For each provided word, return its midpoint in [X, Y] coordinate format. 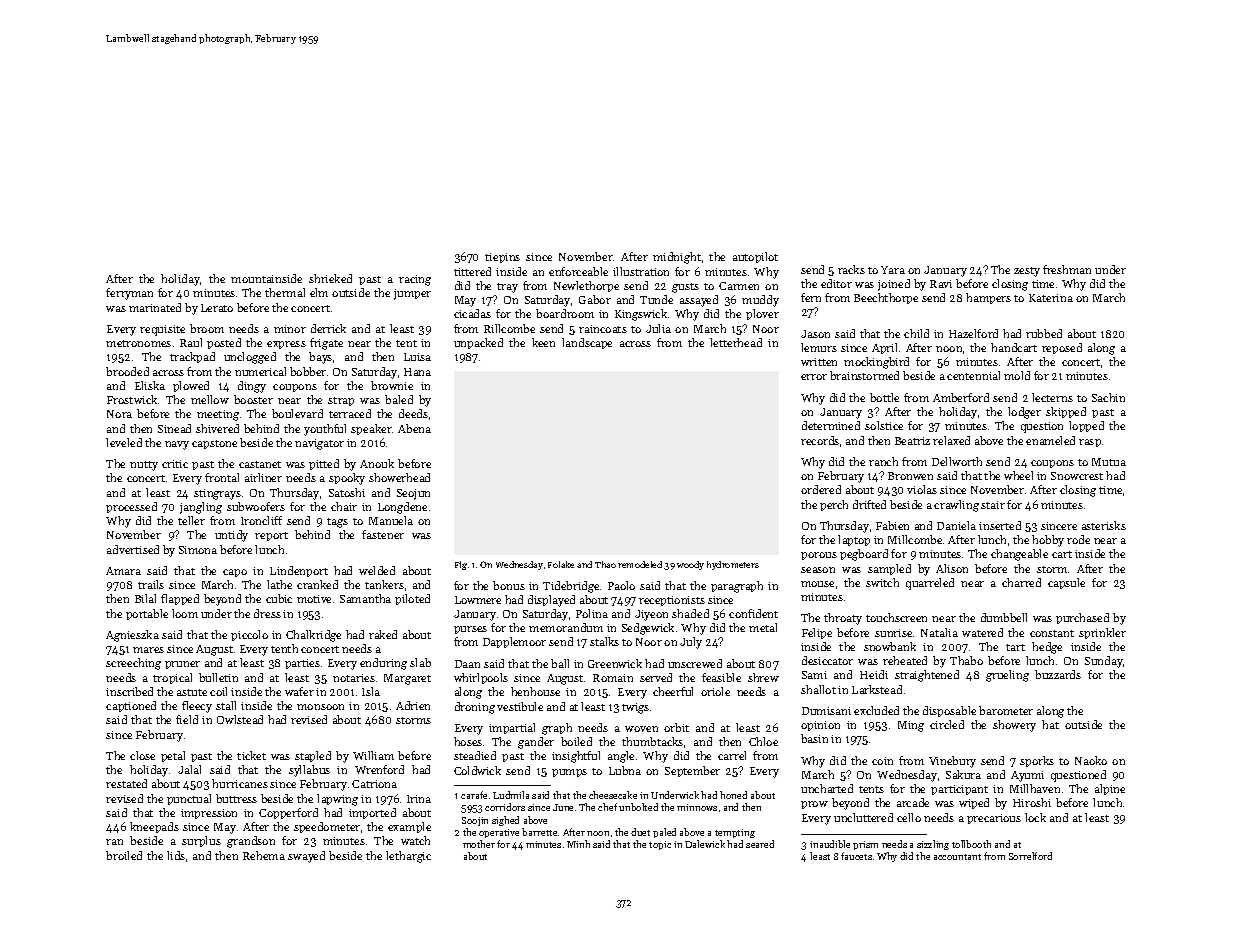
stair [993, 505]
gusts [685, 288]
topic [660, 845]
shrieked [330, 278]
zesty [1027, 272]
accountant [957, 857]
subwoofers [256, 506]
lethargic [408, 857]
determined [831, 425]
